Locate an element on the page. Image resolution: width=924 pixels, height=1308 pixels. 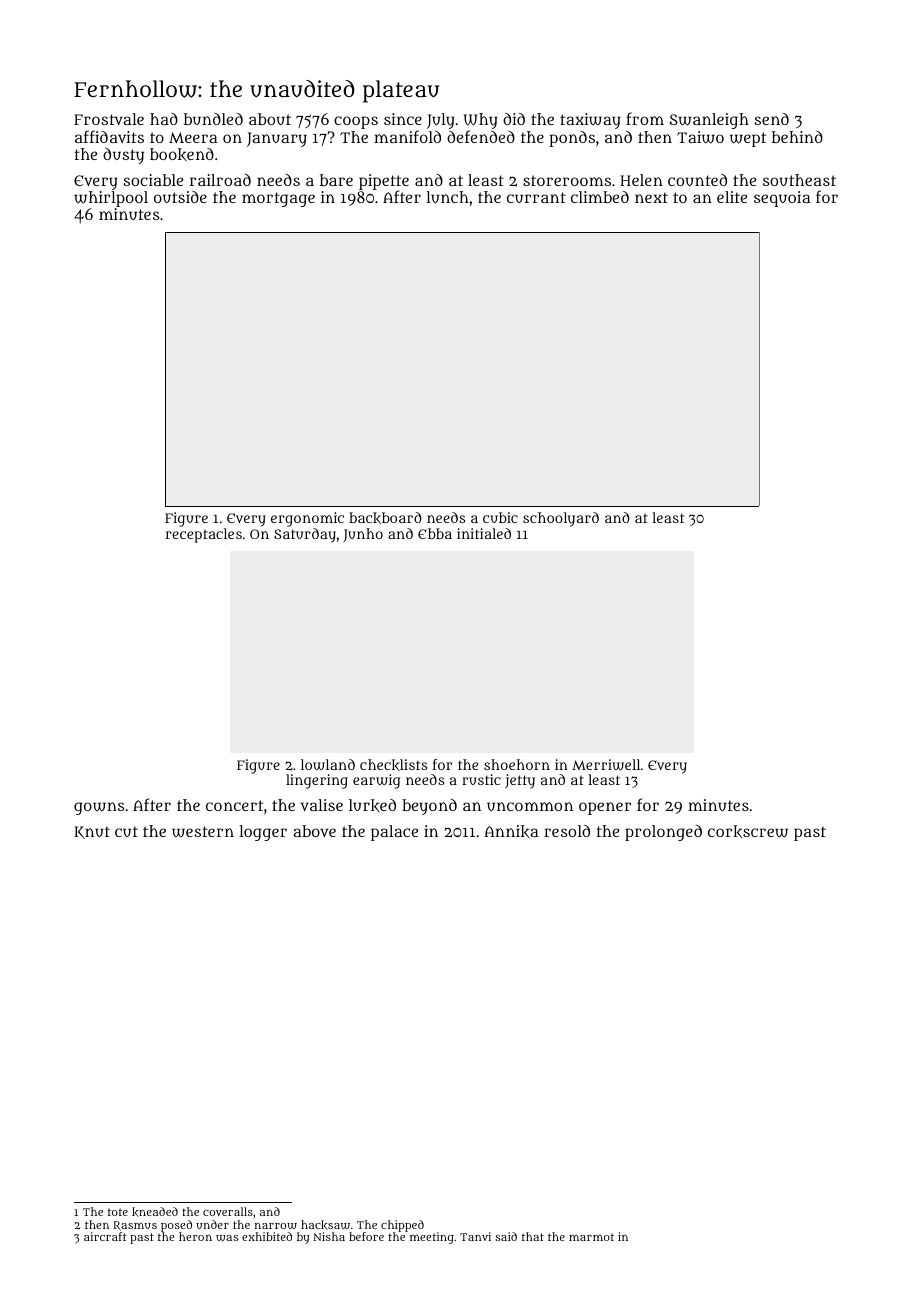
Merriwell is located at coordinates (606, 765).
